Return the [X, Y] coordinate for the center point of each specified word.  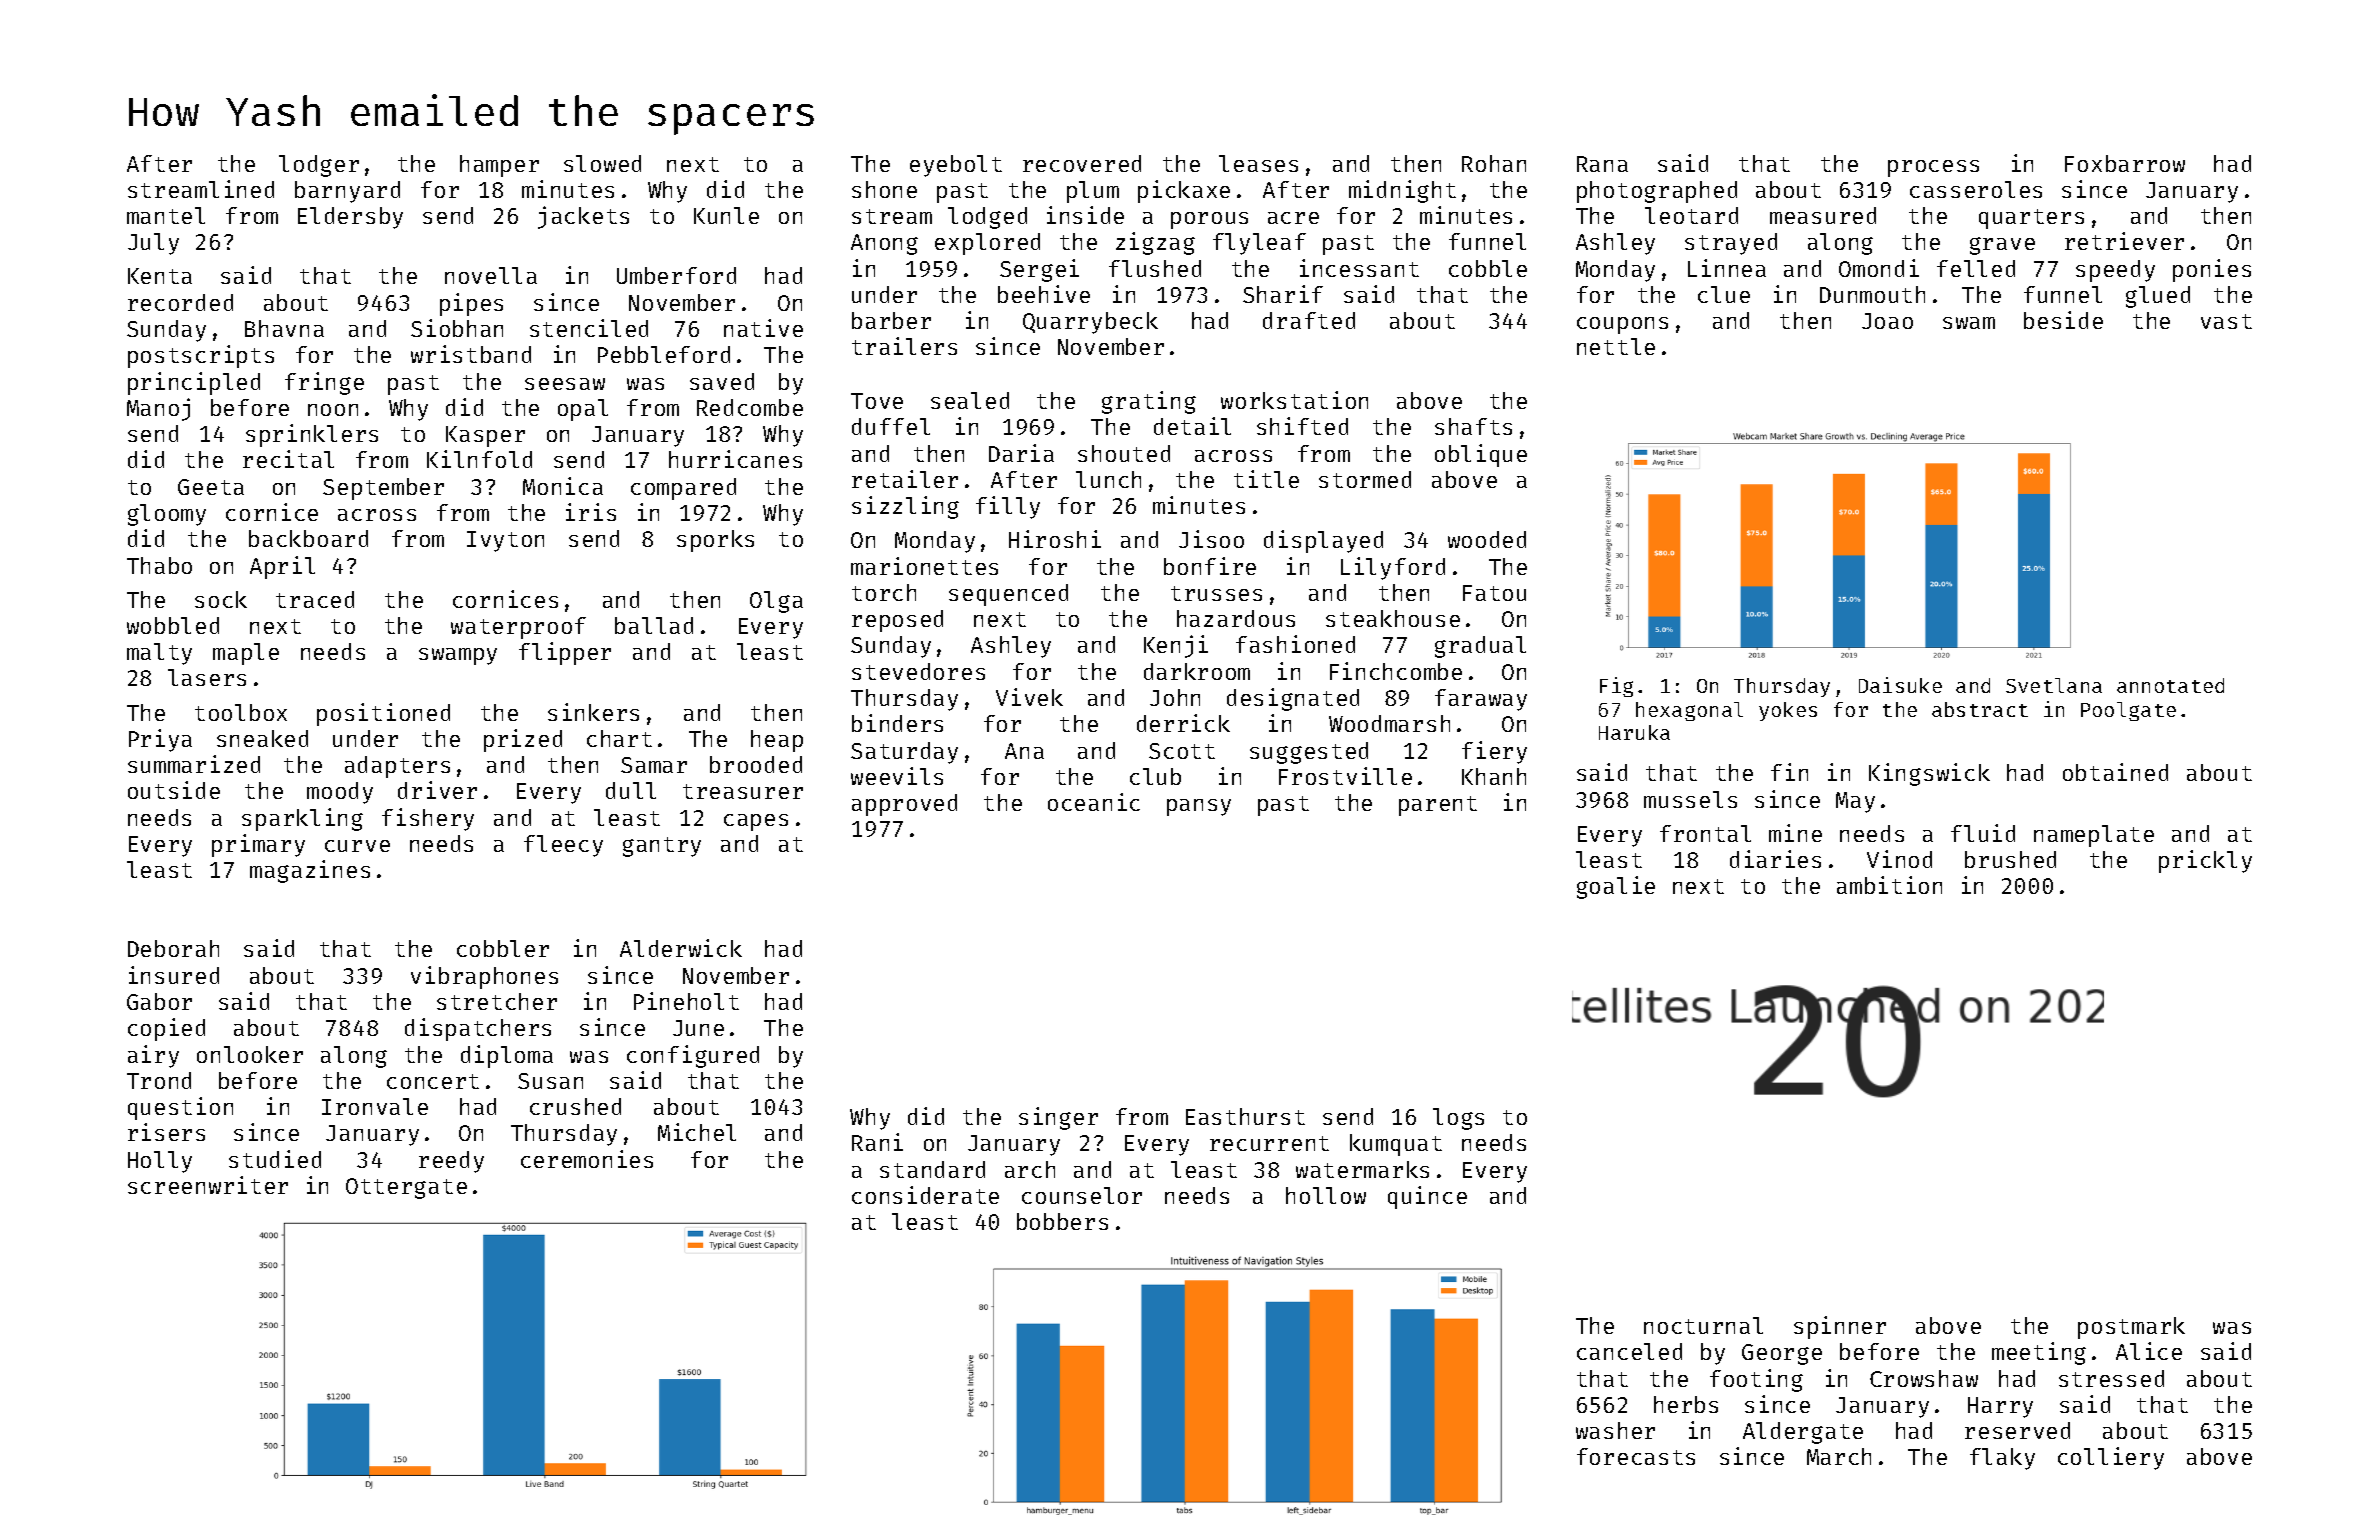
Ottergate [406, 1188]
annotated [2170, 685]
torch [884, 592]
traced [315, 599]
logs [1458, 1119]
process [1933, 168]
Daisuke [1900, 685]
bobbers [1062, 1221]
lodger [319, 166]
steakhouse [1393, 618]
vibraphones [484, 977]
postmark [2131, 1328]
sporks [715, 541]
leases [1258, 163]
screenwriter [208, 1185]
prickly [2205, 861]
